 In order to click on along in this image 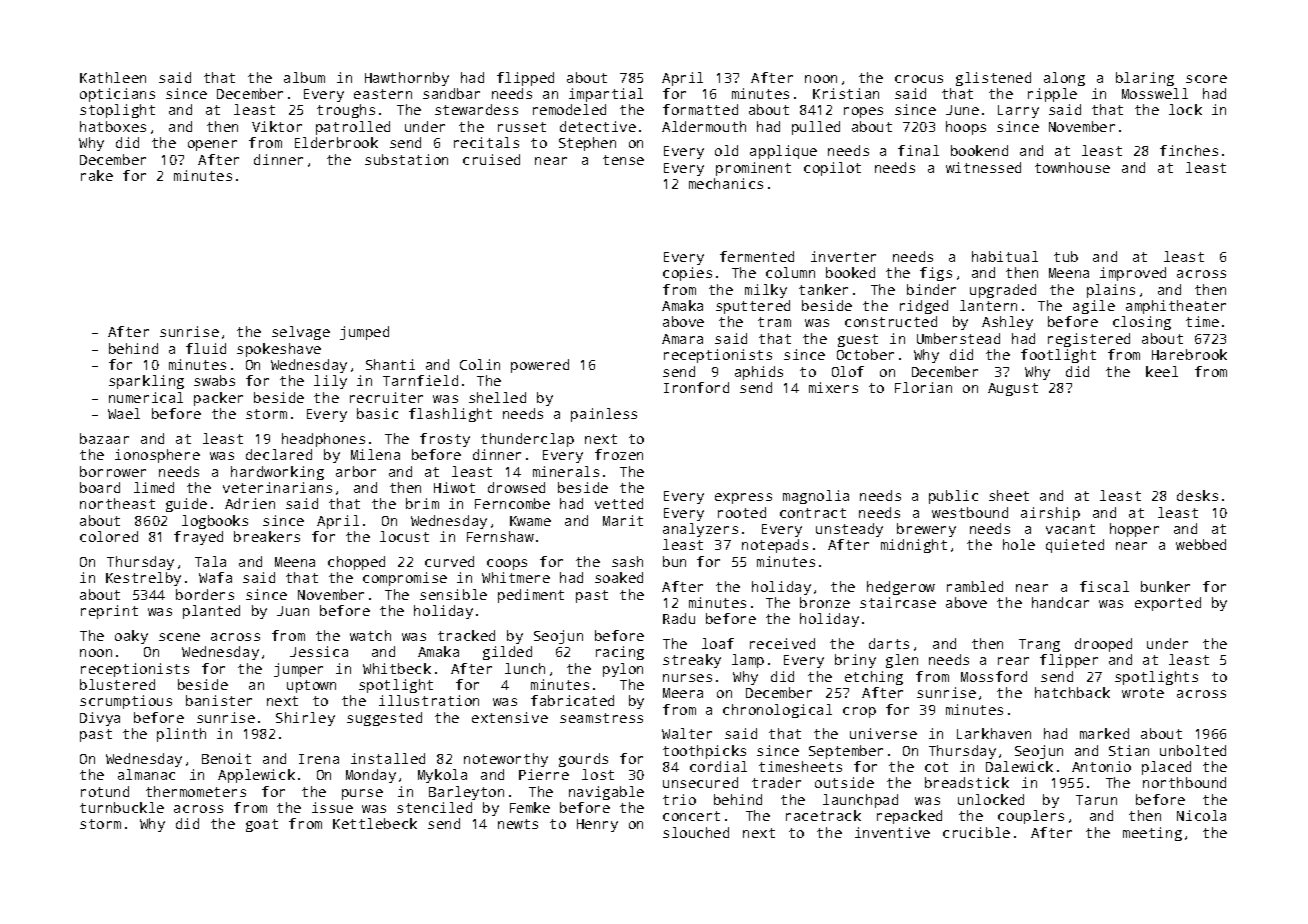, I will do `click(1064, 79)`.
